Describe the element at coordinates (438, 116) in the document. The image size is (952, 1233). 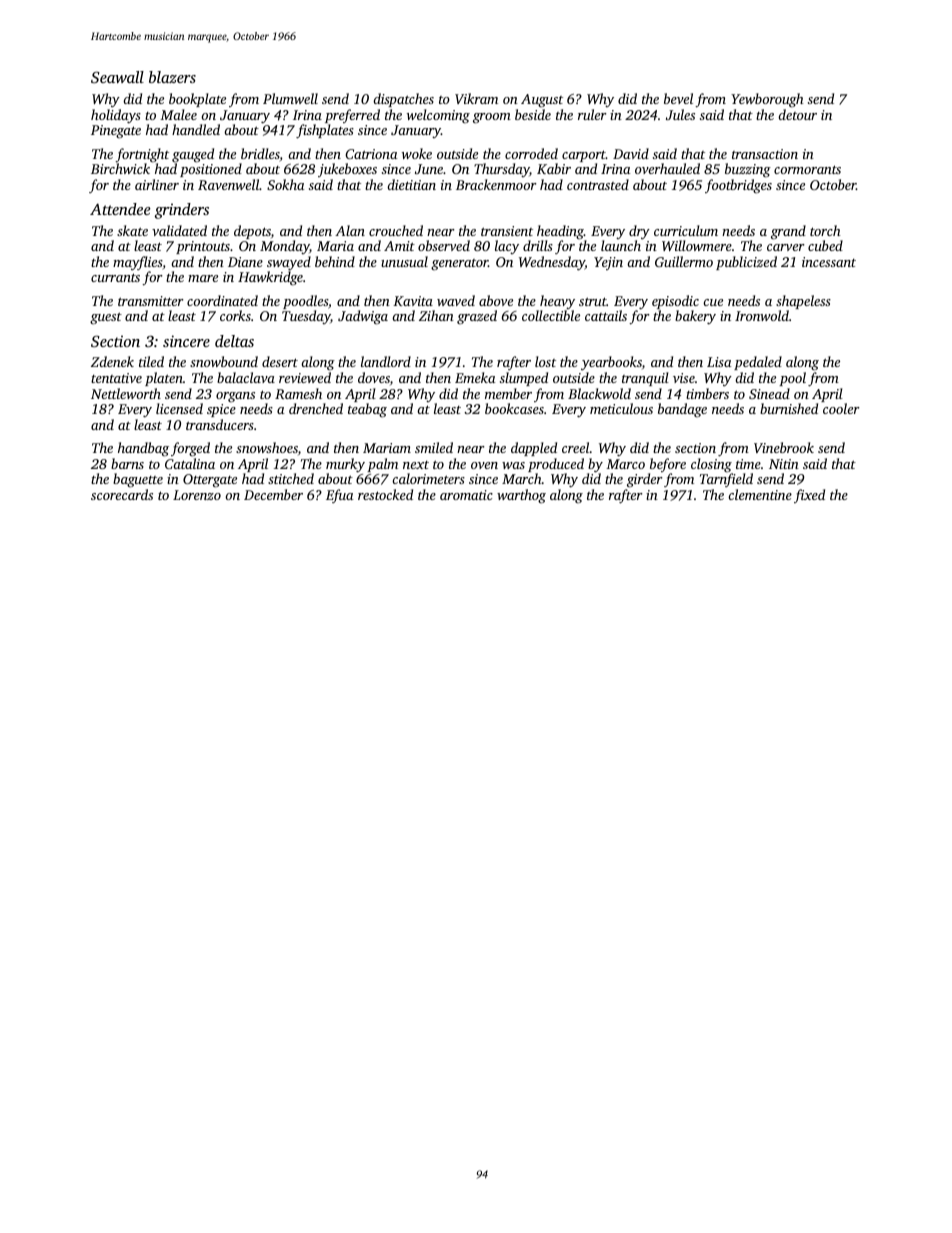
I see `welcoming` at that location.
